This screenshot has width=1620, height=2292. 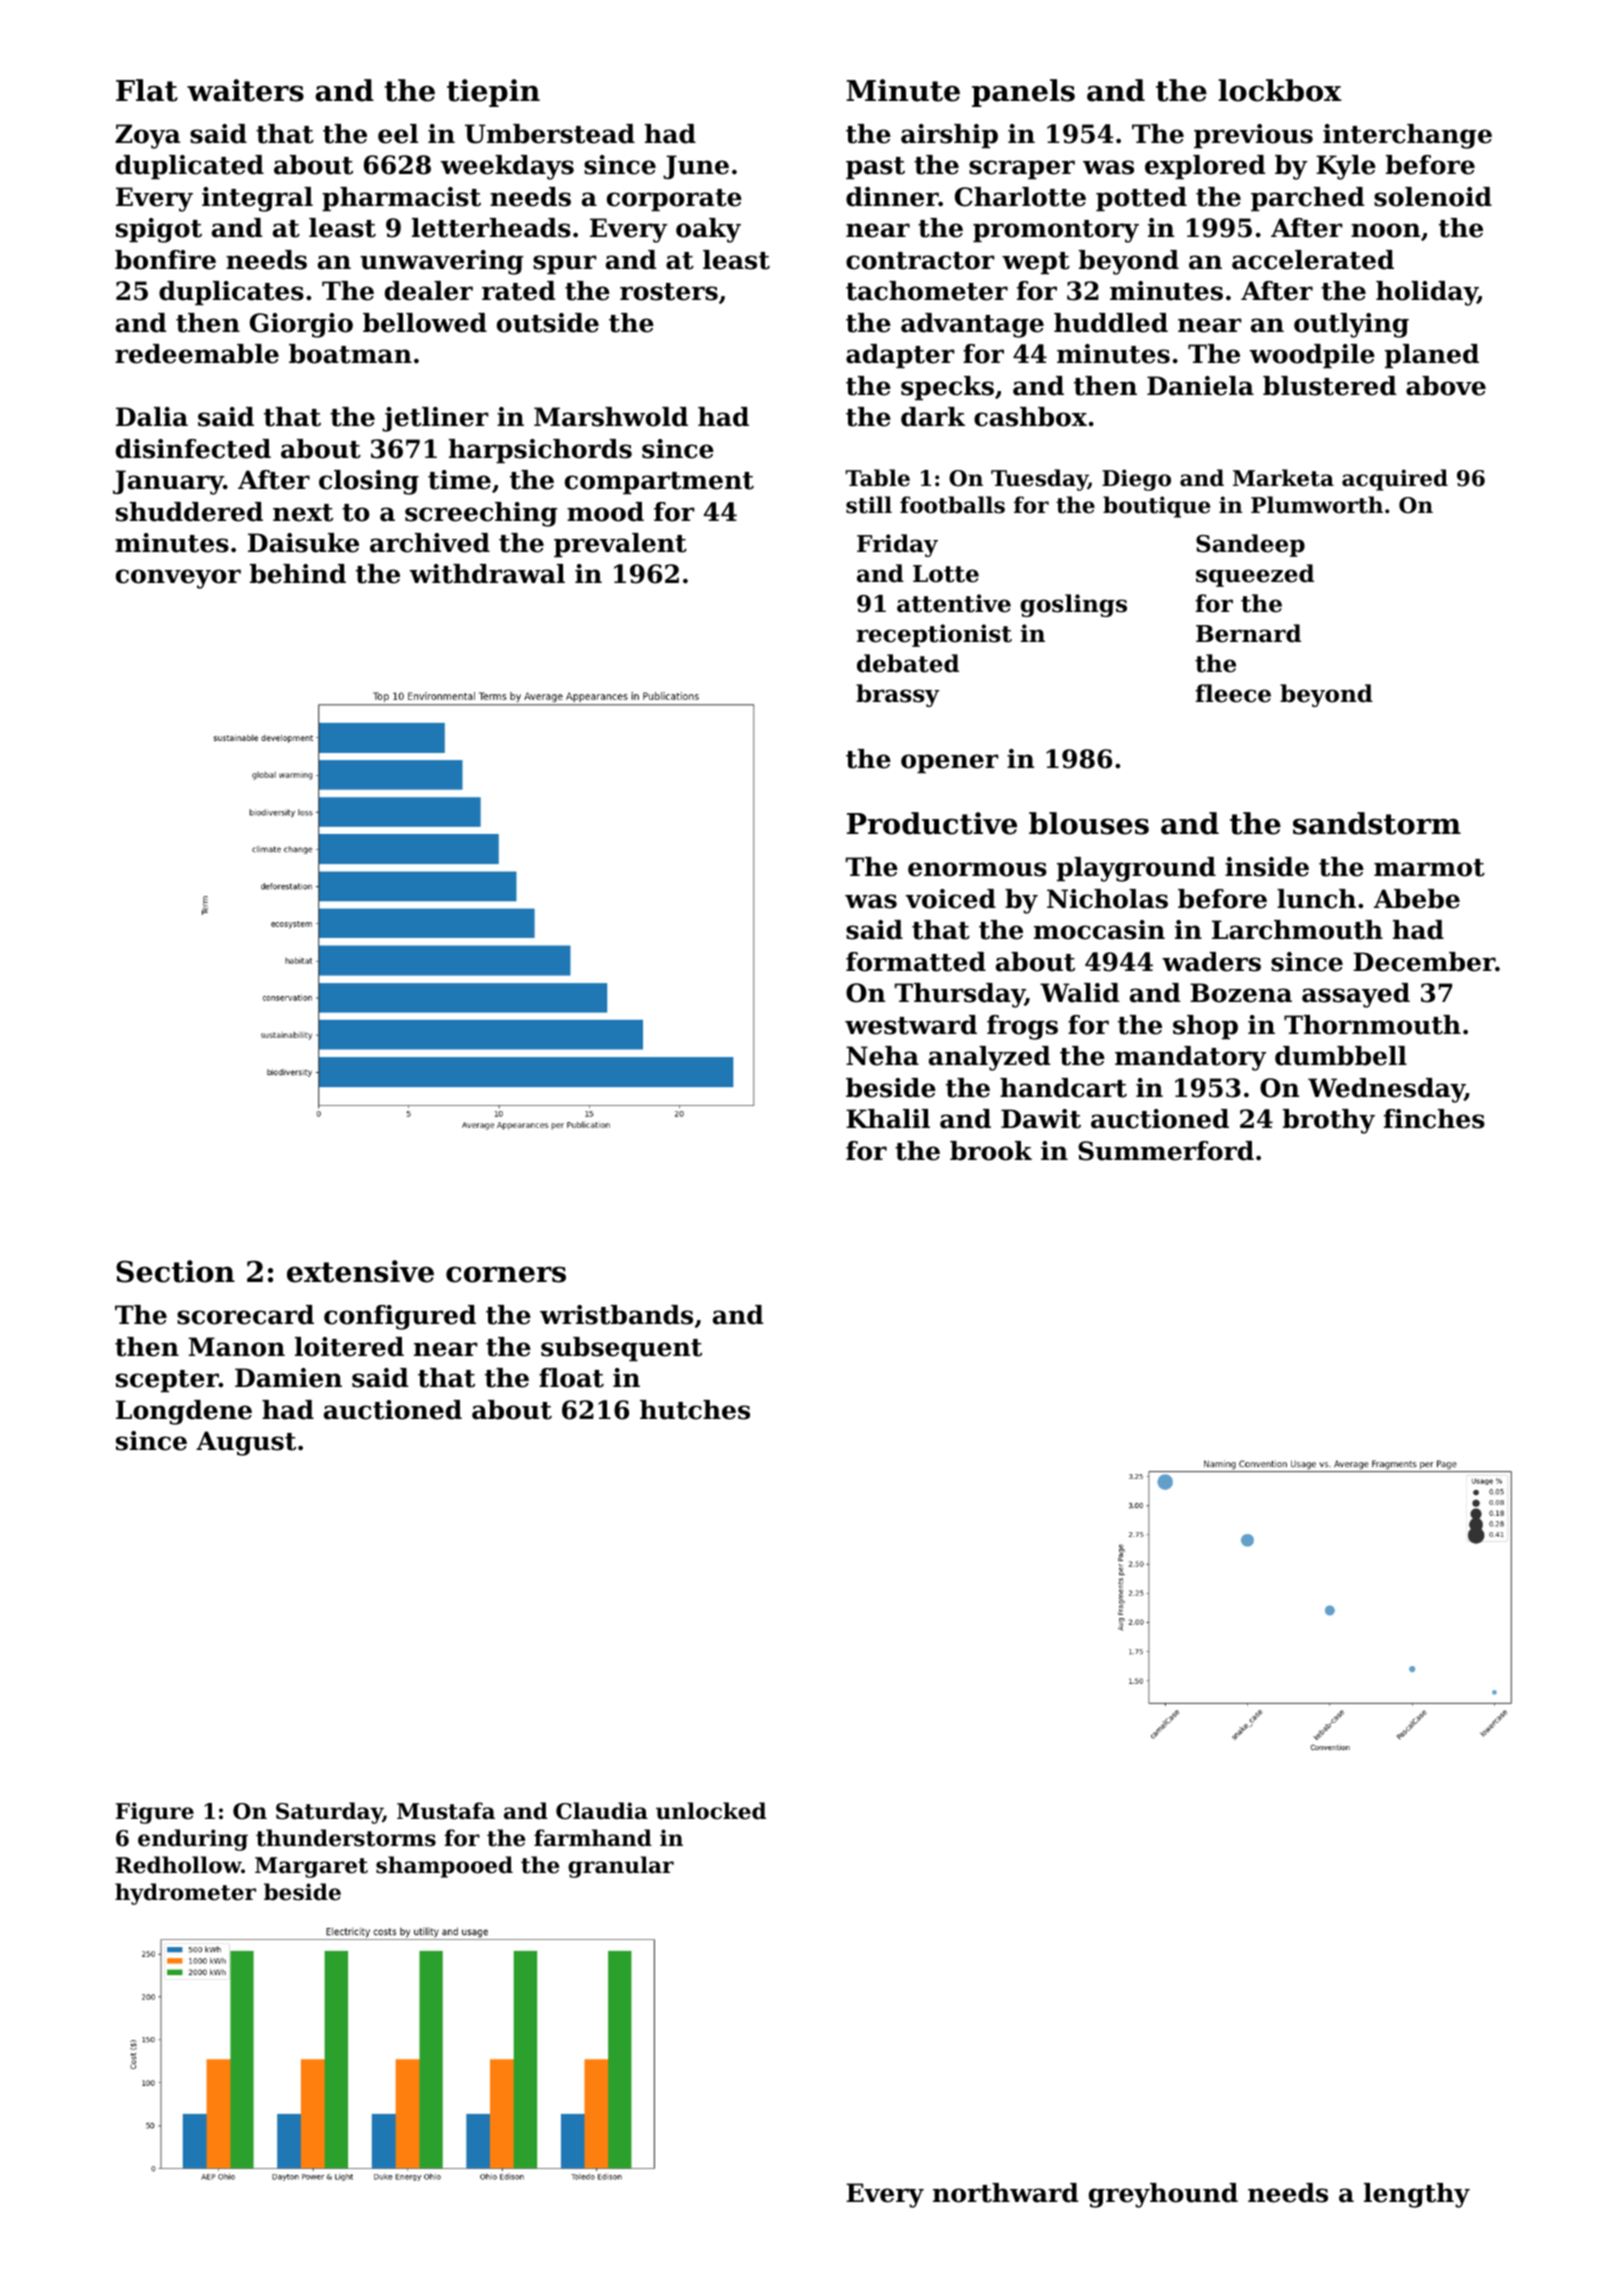 I want to click on acquired, so click(x=1395, y=480).
